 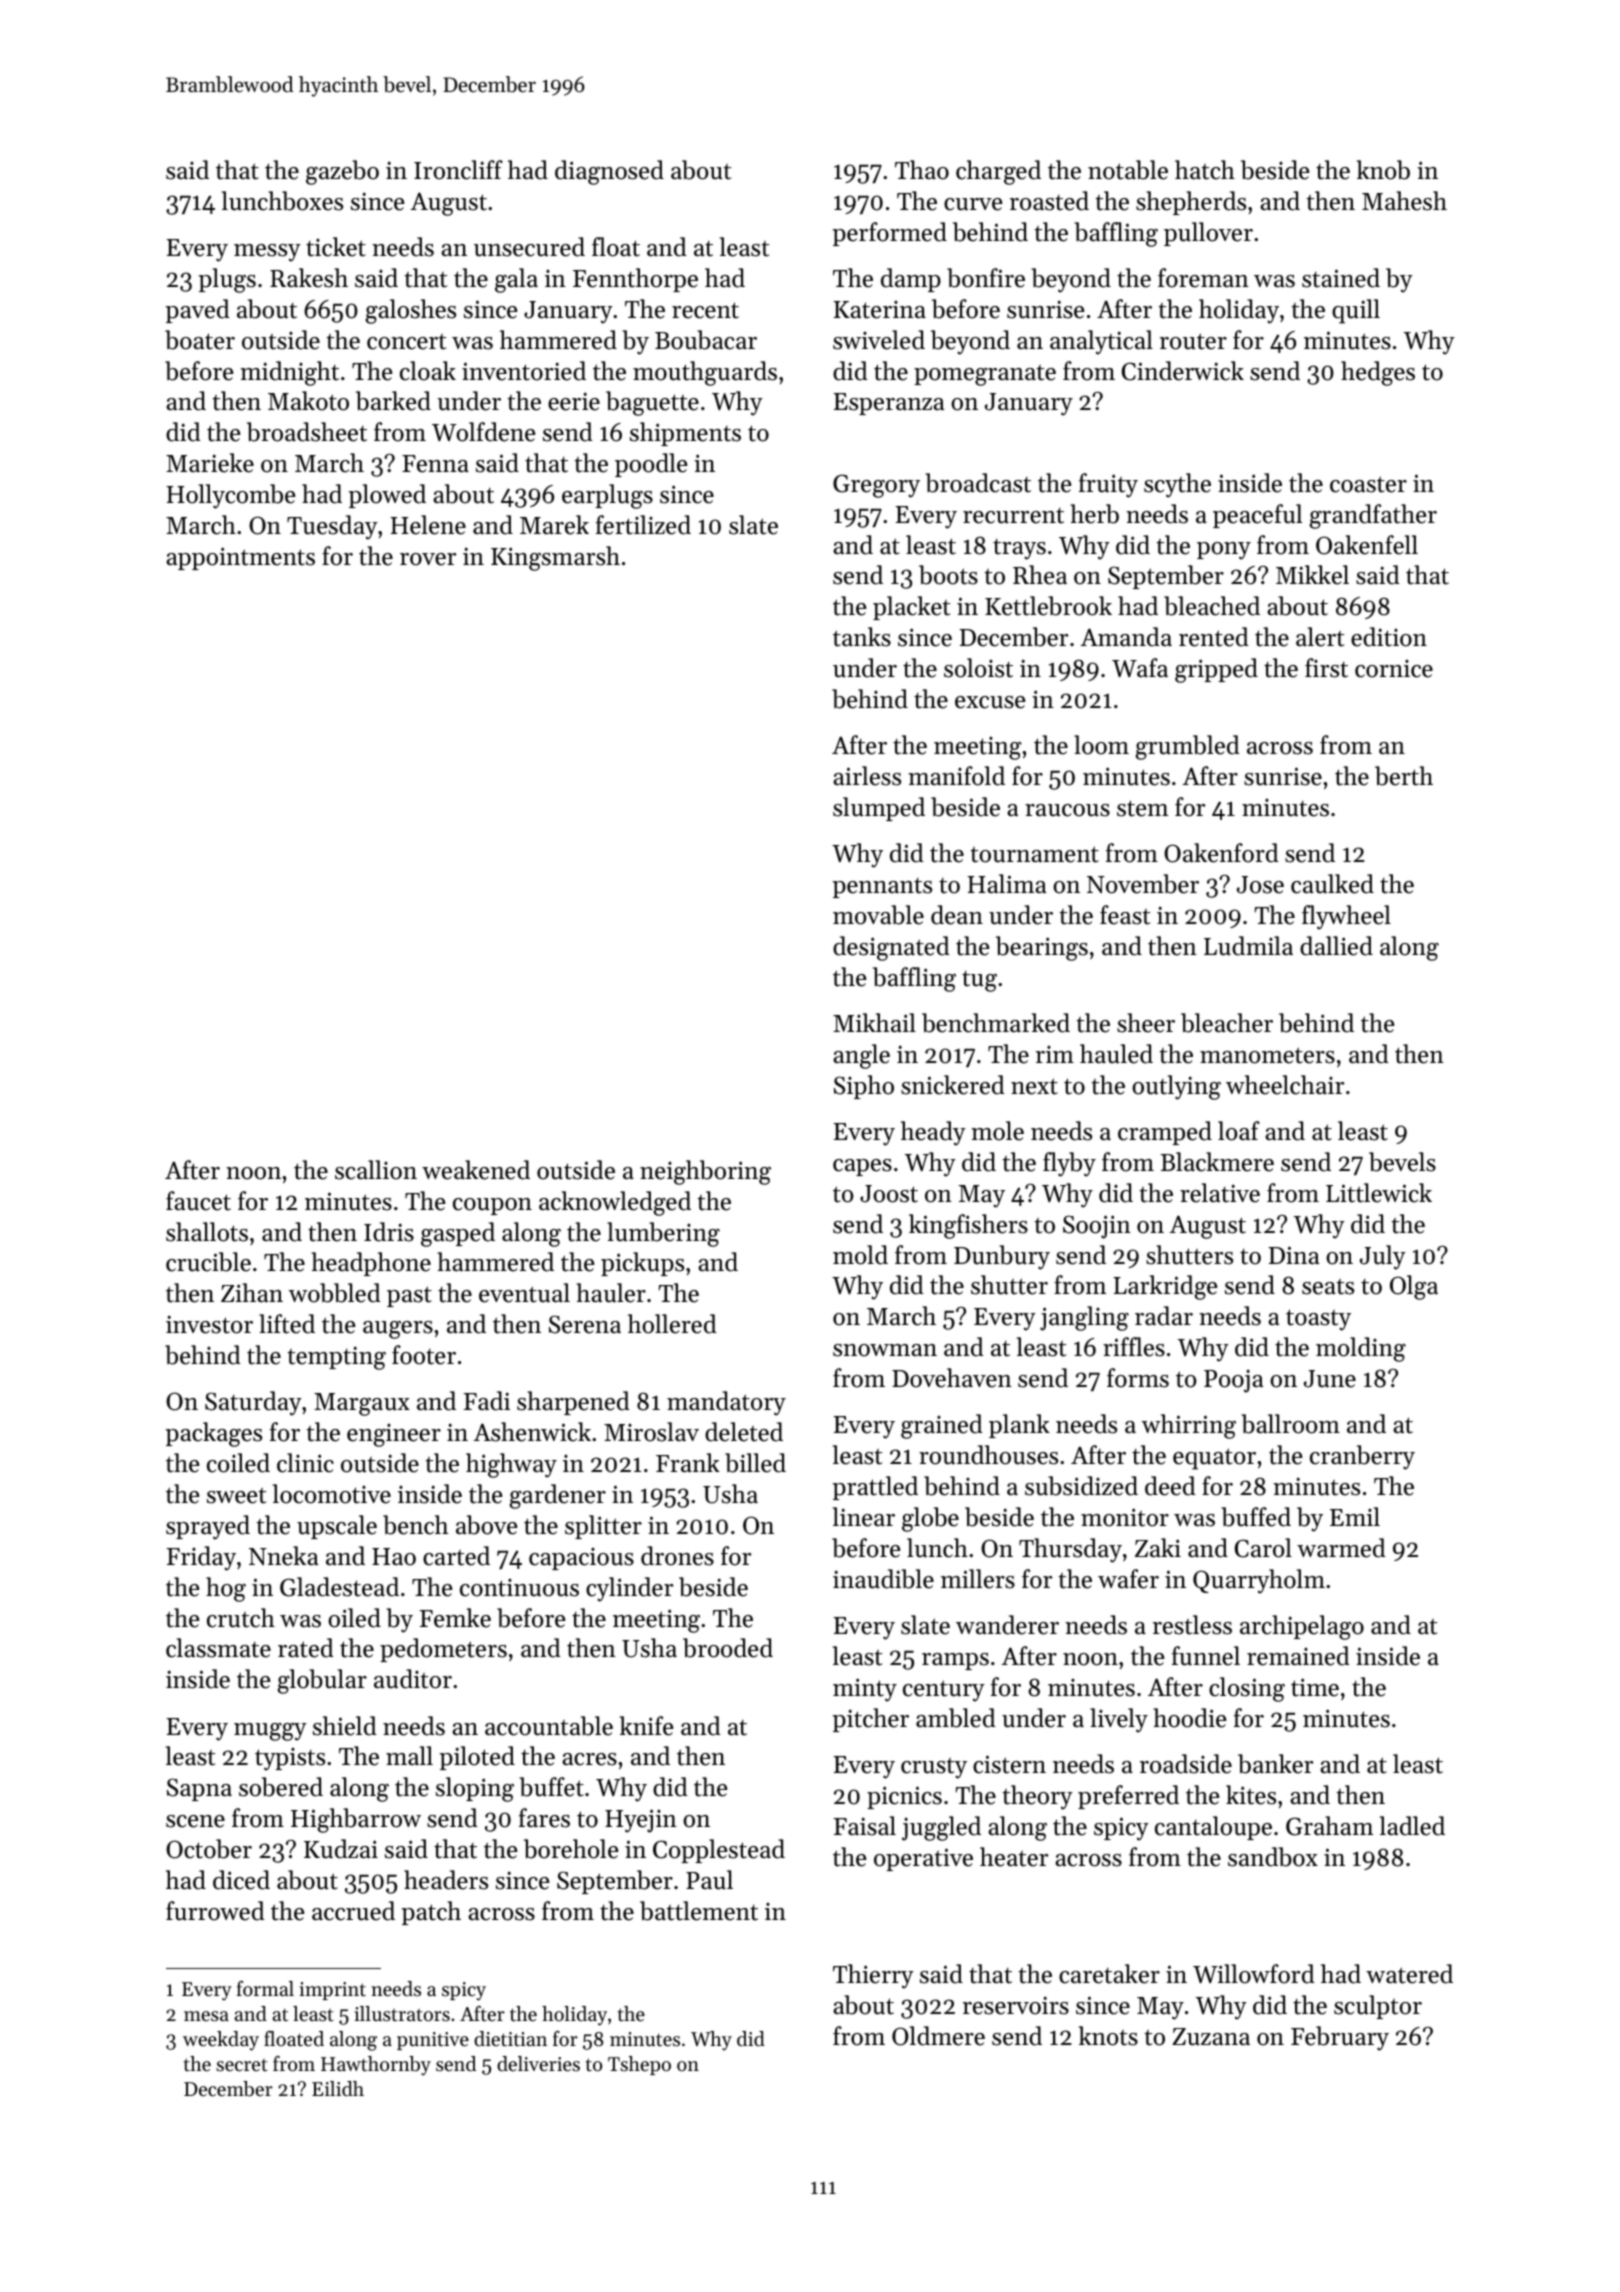 I want to click on gazebo, so click(x=342, y=172).
